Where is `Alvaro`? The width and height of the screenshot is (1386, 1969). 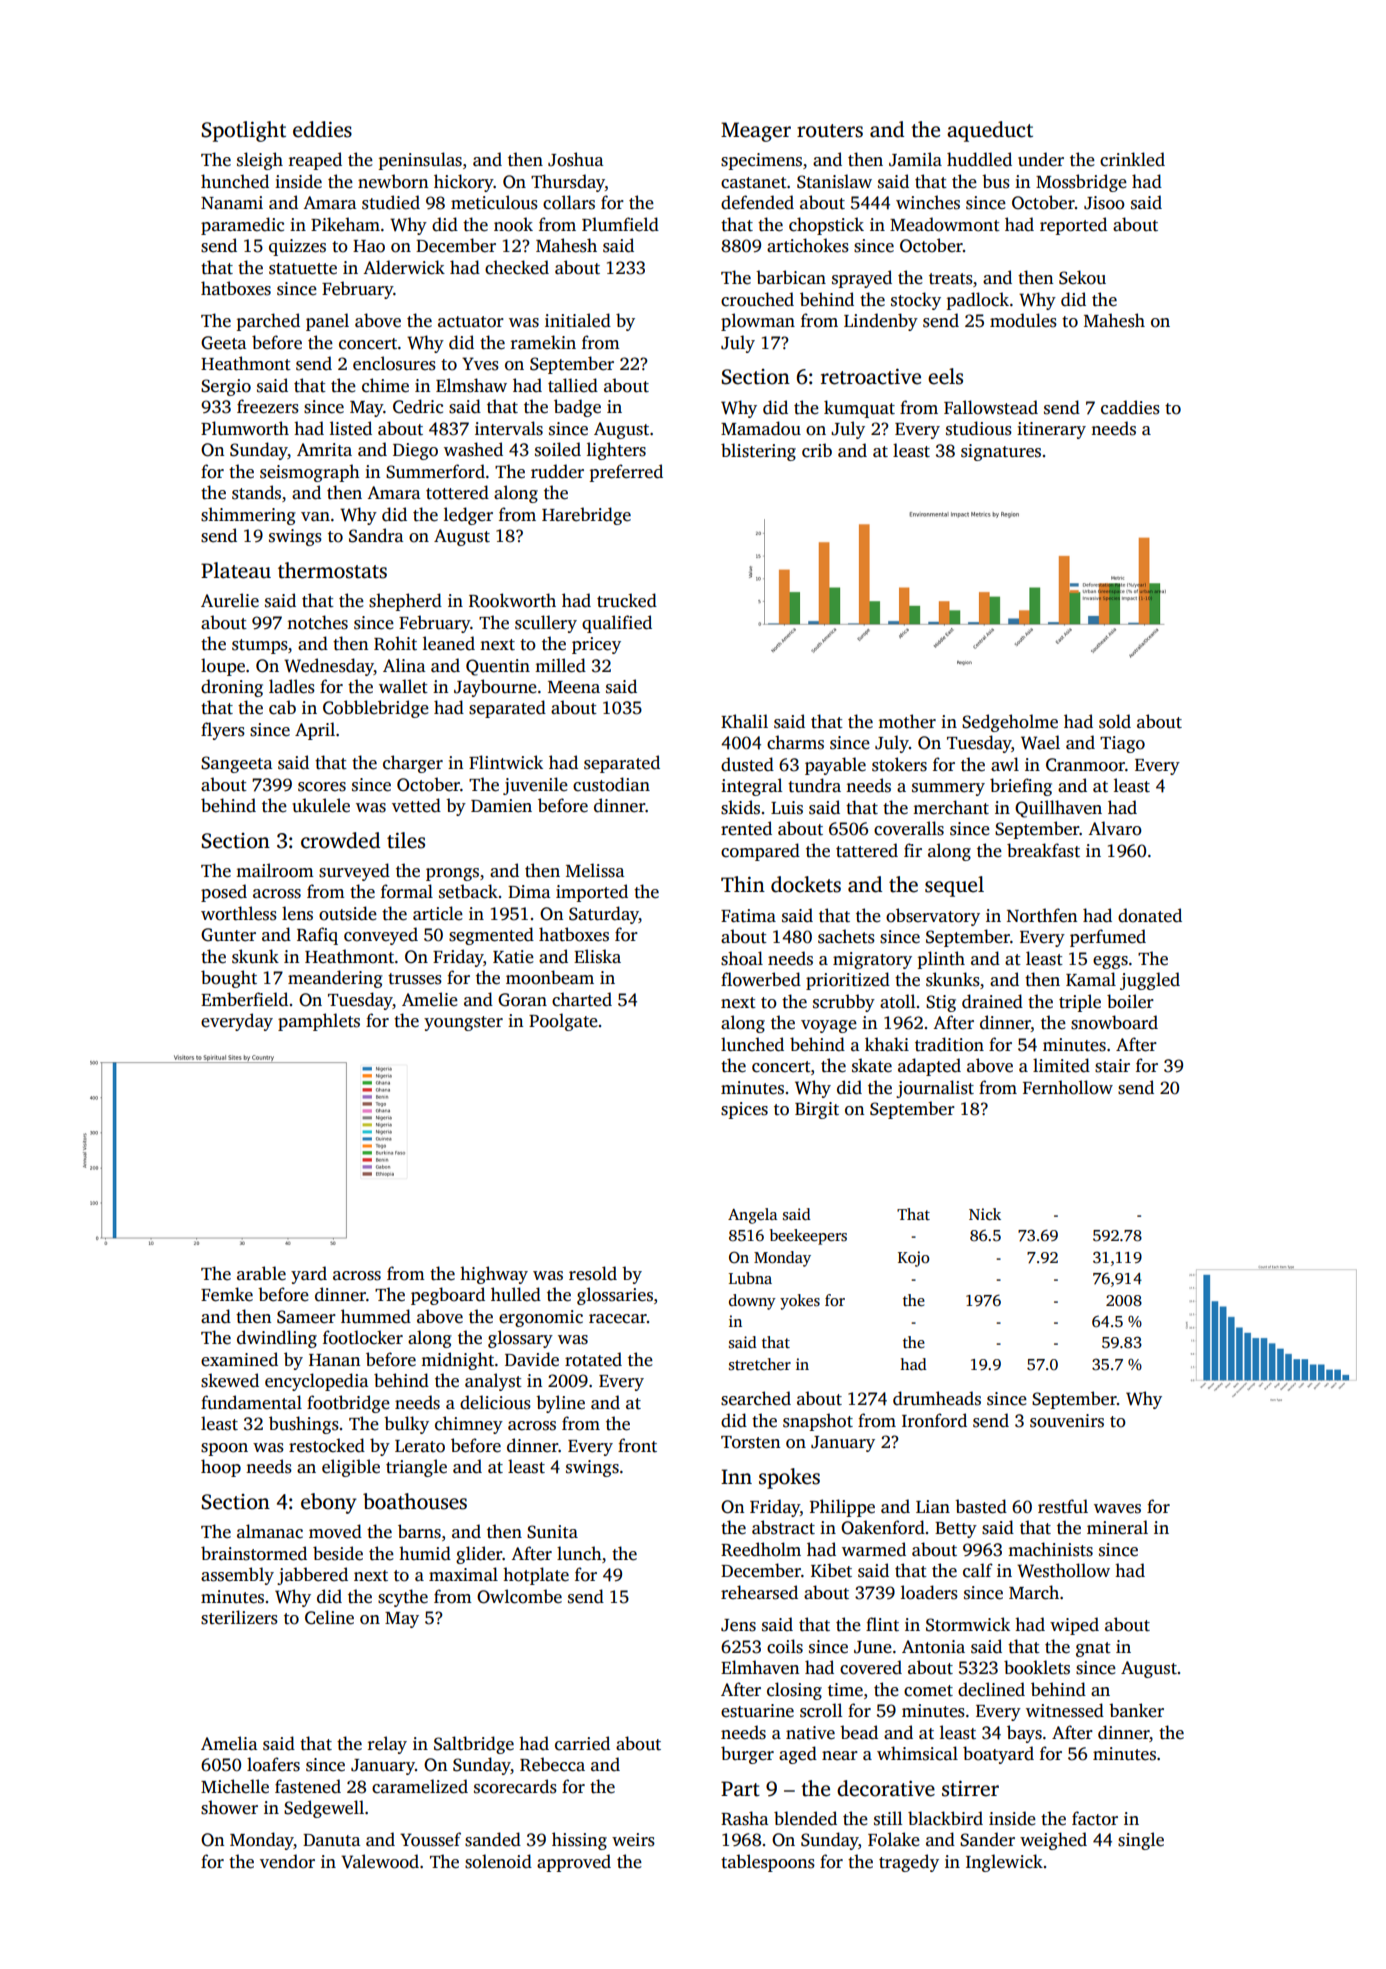
Alvaro is located at coordinates (1115, 828).
